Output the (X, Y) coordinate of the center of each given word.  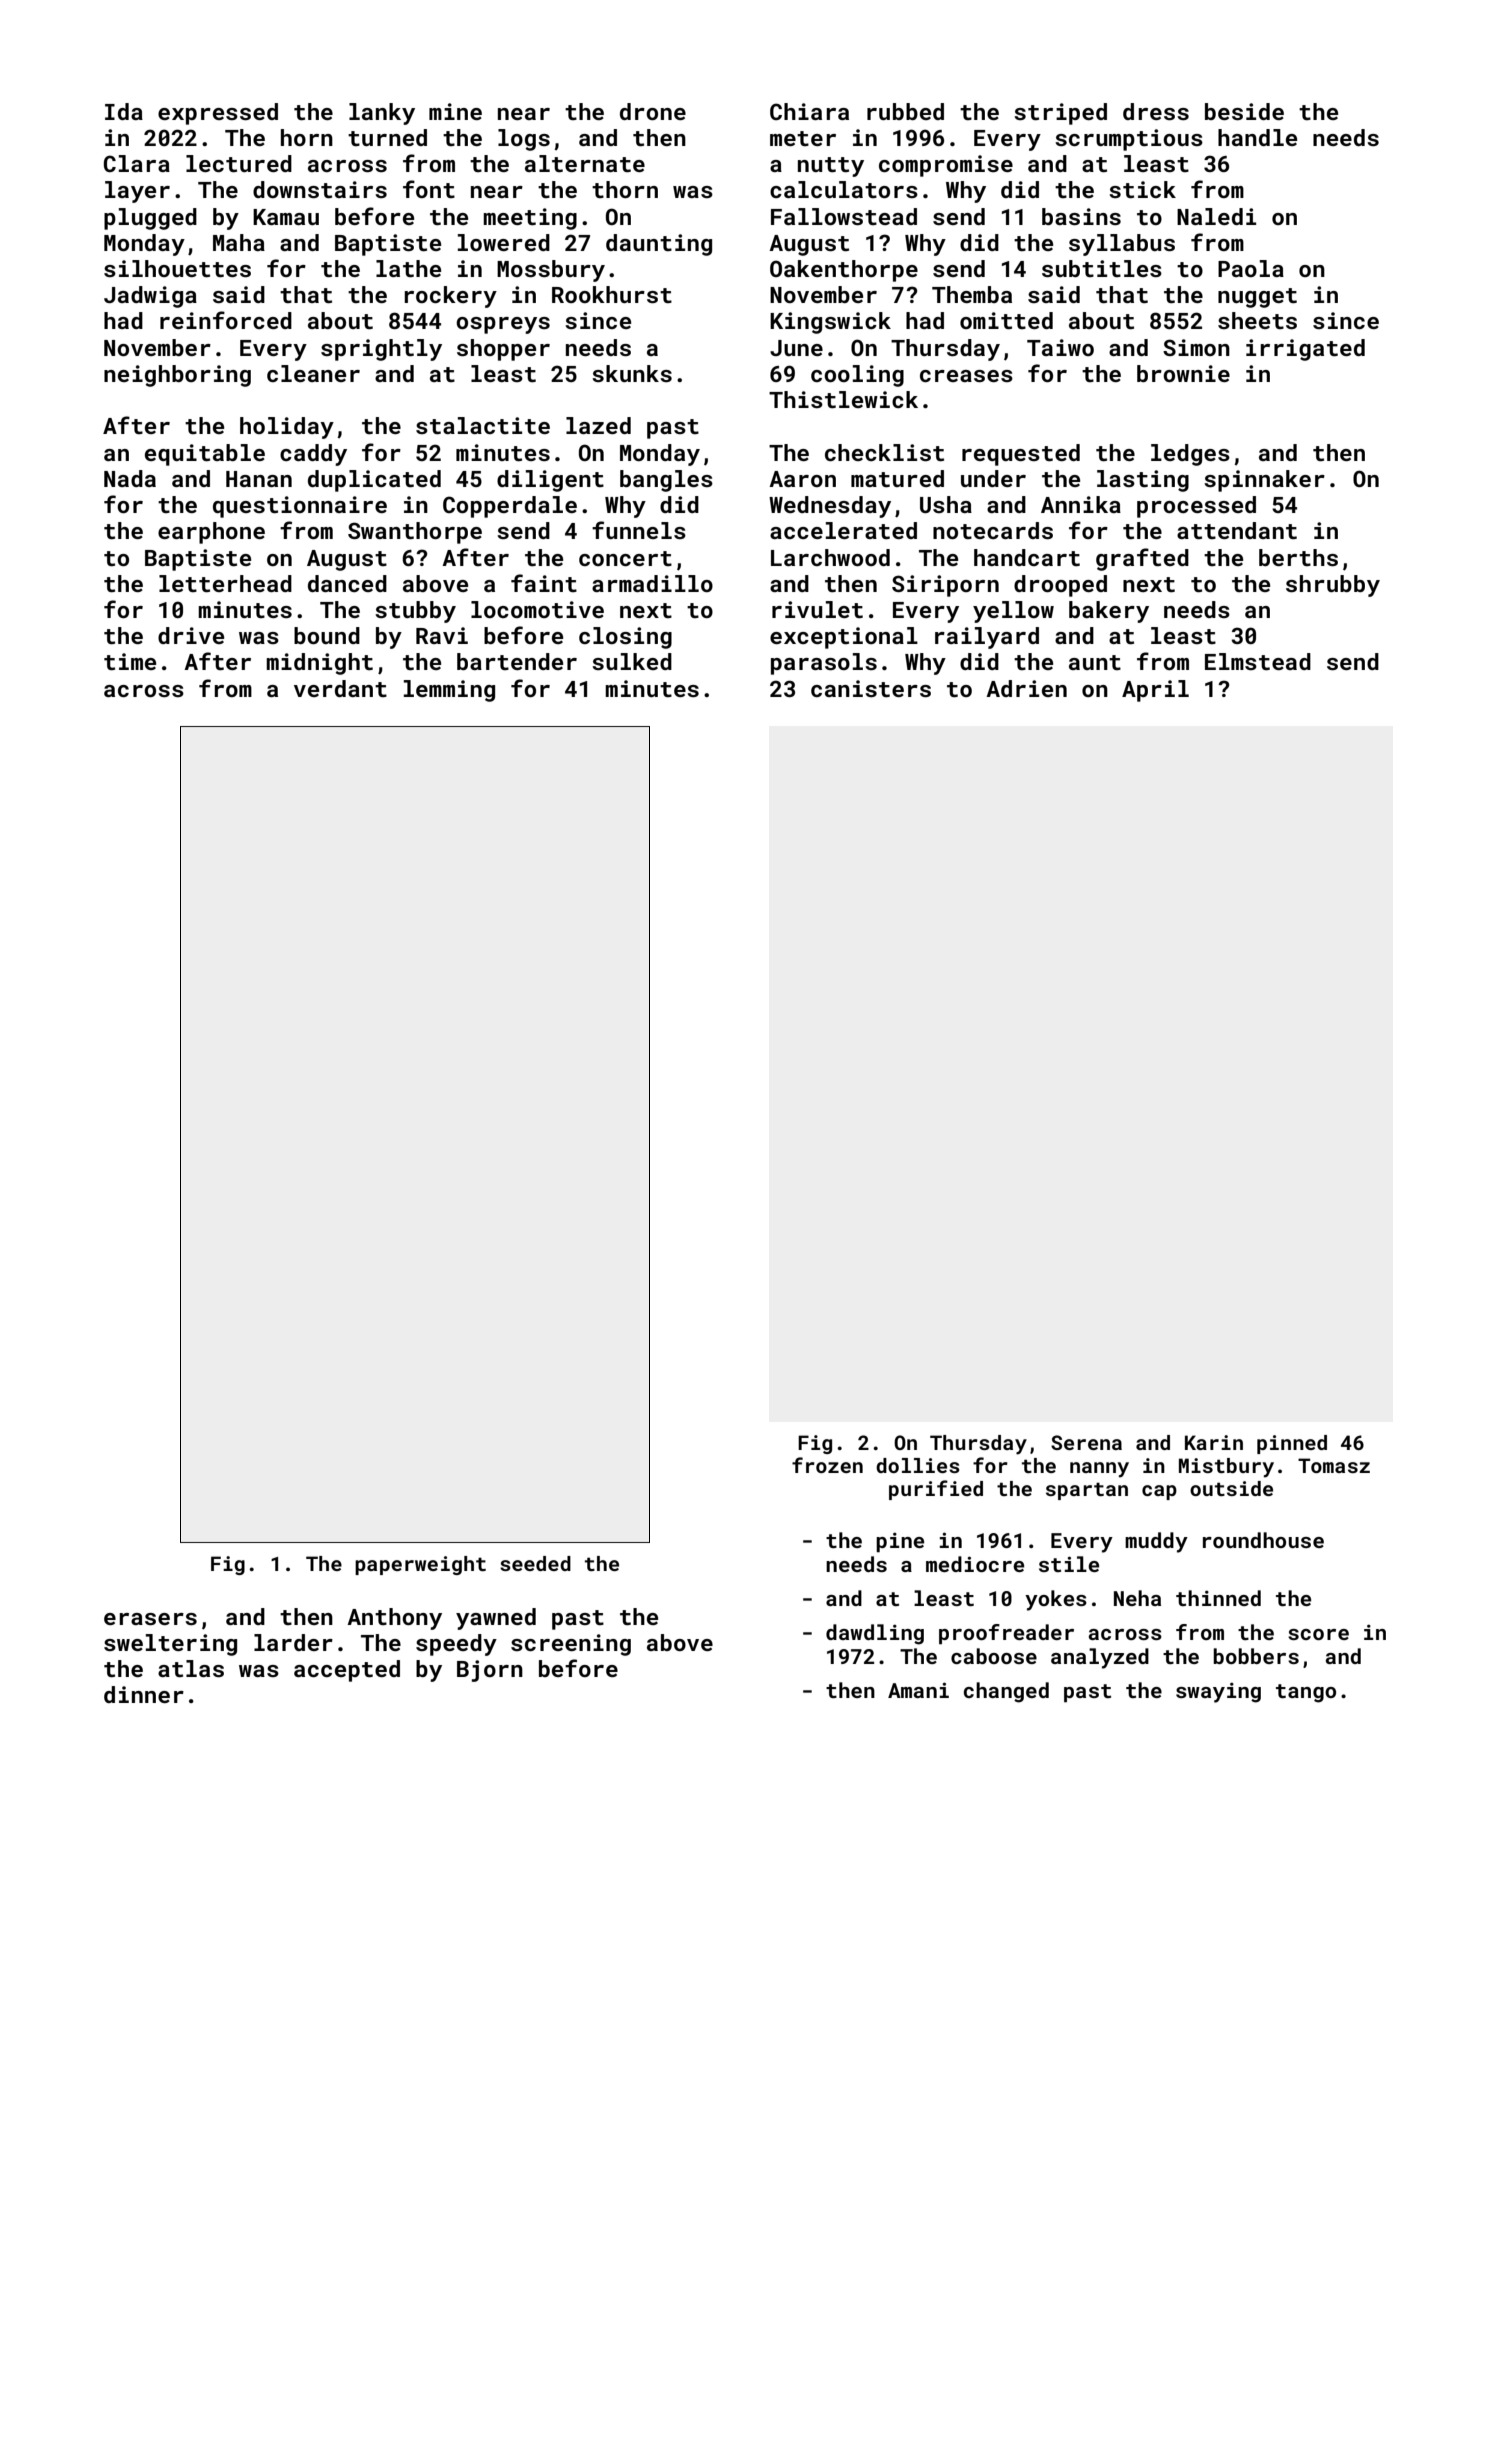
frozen (827, 1465)
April (1155, 691)
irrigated (1305, 350)
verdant (340, 688)
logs (524, 140)
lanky (382, 114)
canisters (871, 688)
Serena (1086, 1442)
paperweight (420, 1565)
